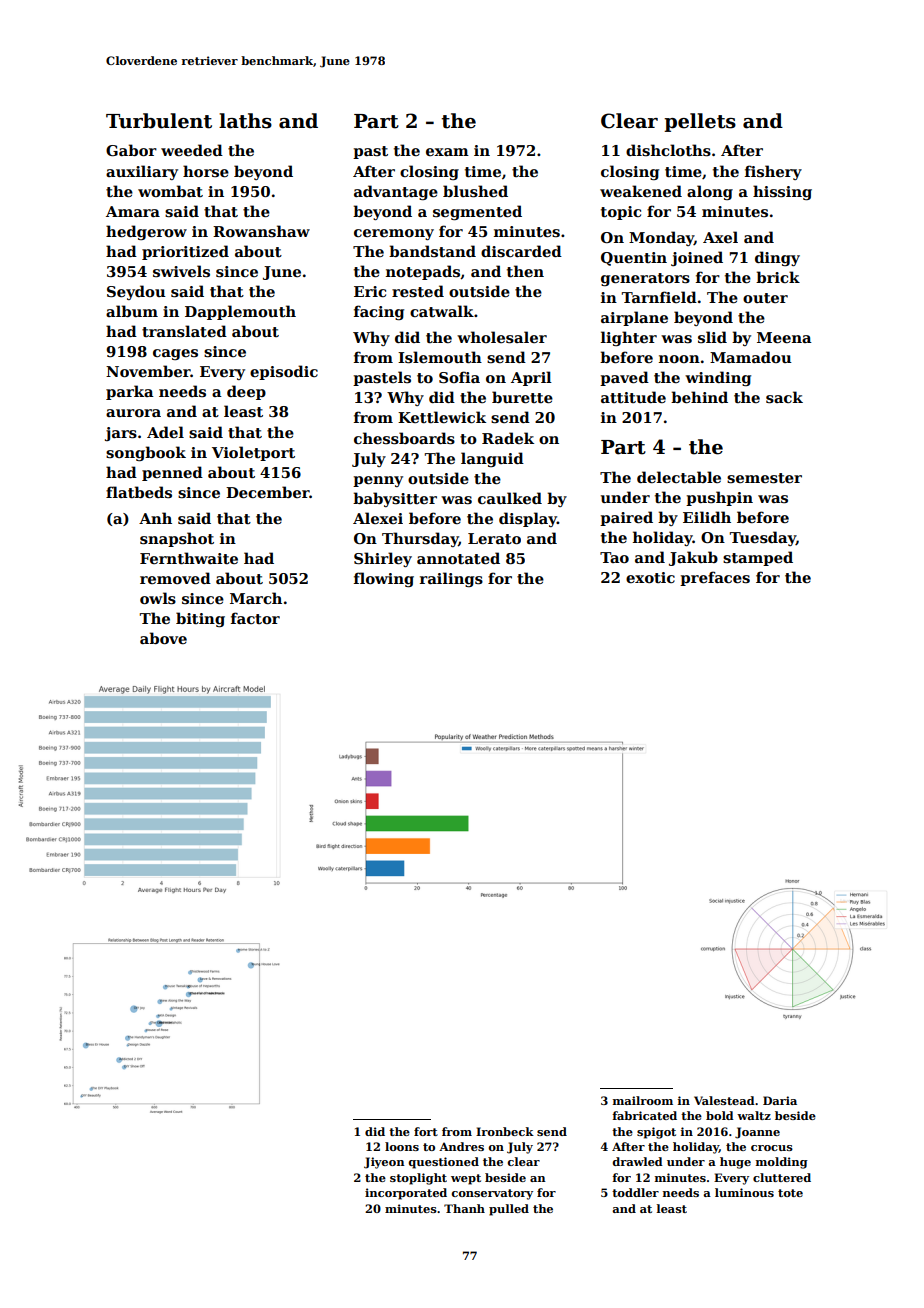  What do you see at coordinates (402, 1146) in the document?
I see `loons` at bounding box center [402, 1146].
